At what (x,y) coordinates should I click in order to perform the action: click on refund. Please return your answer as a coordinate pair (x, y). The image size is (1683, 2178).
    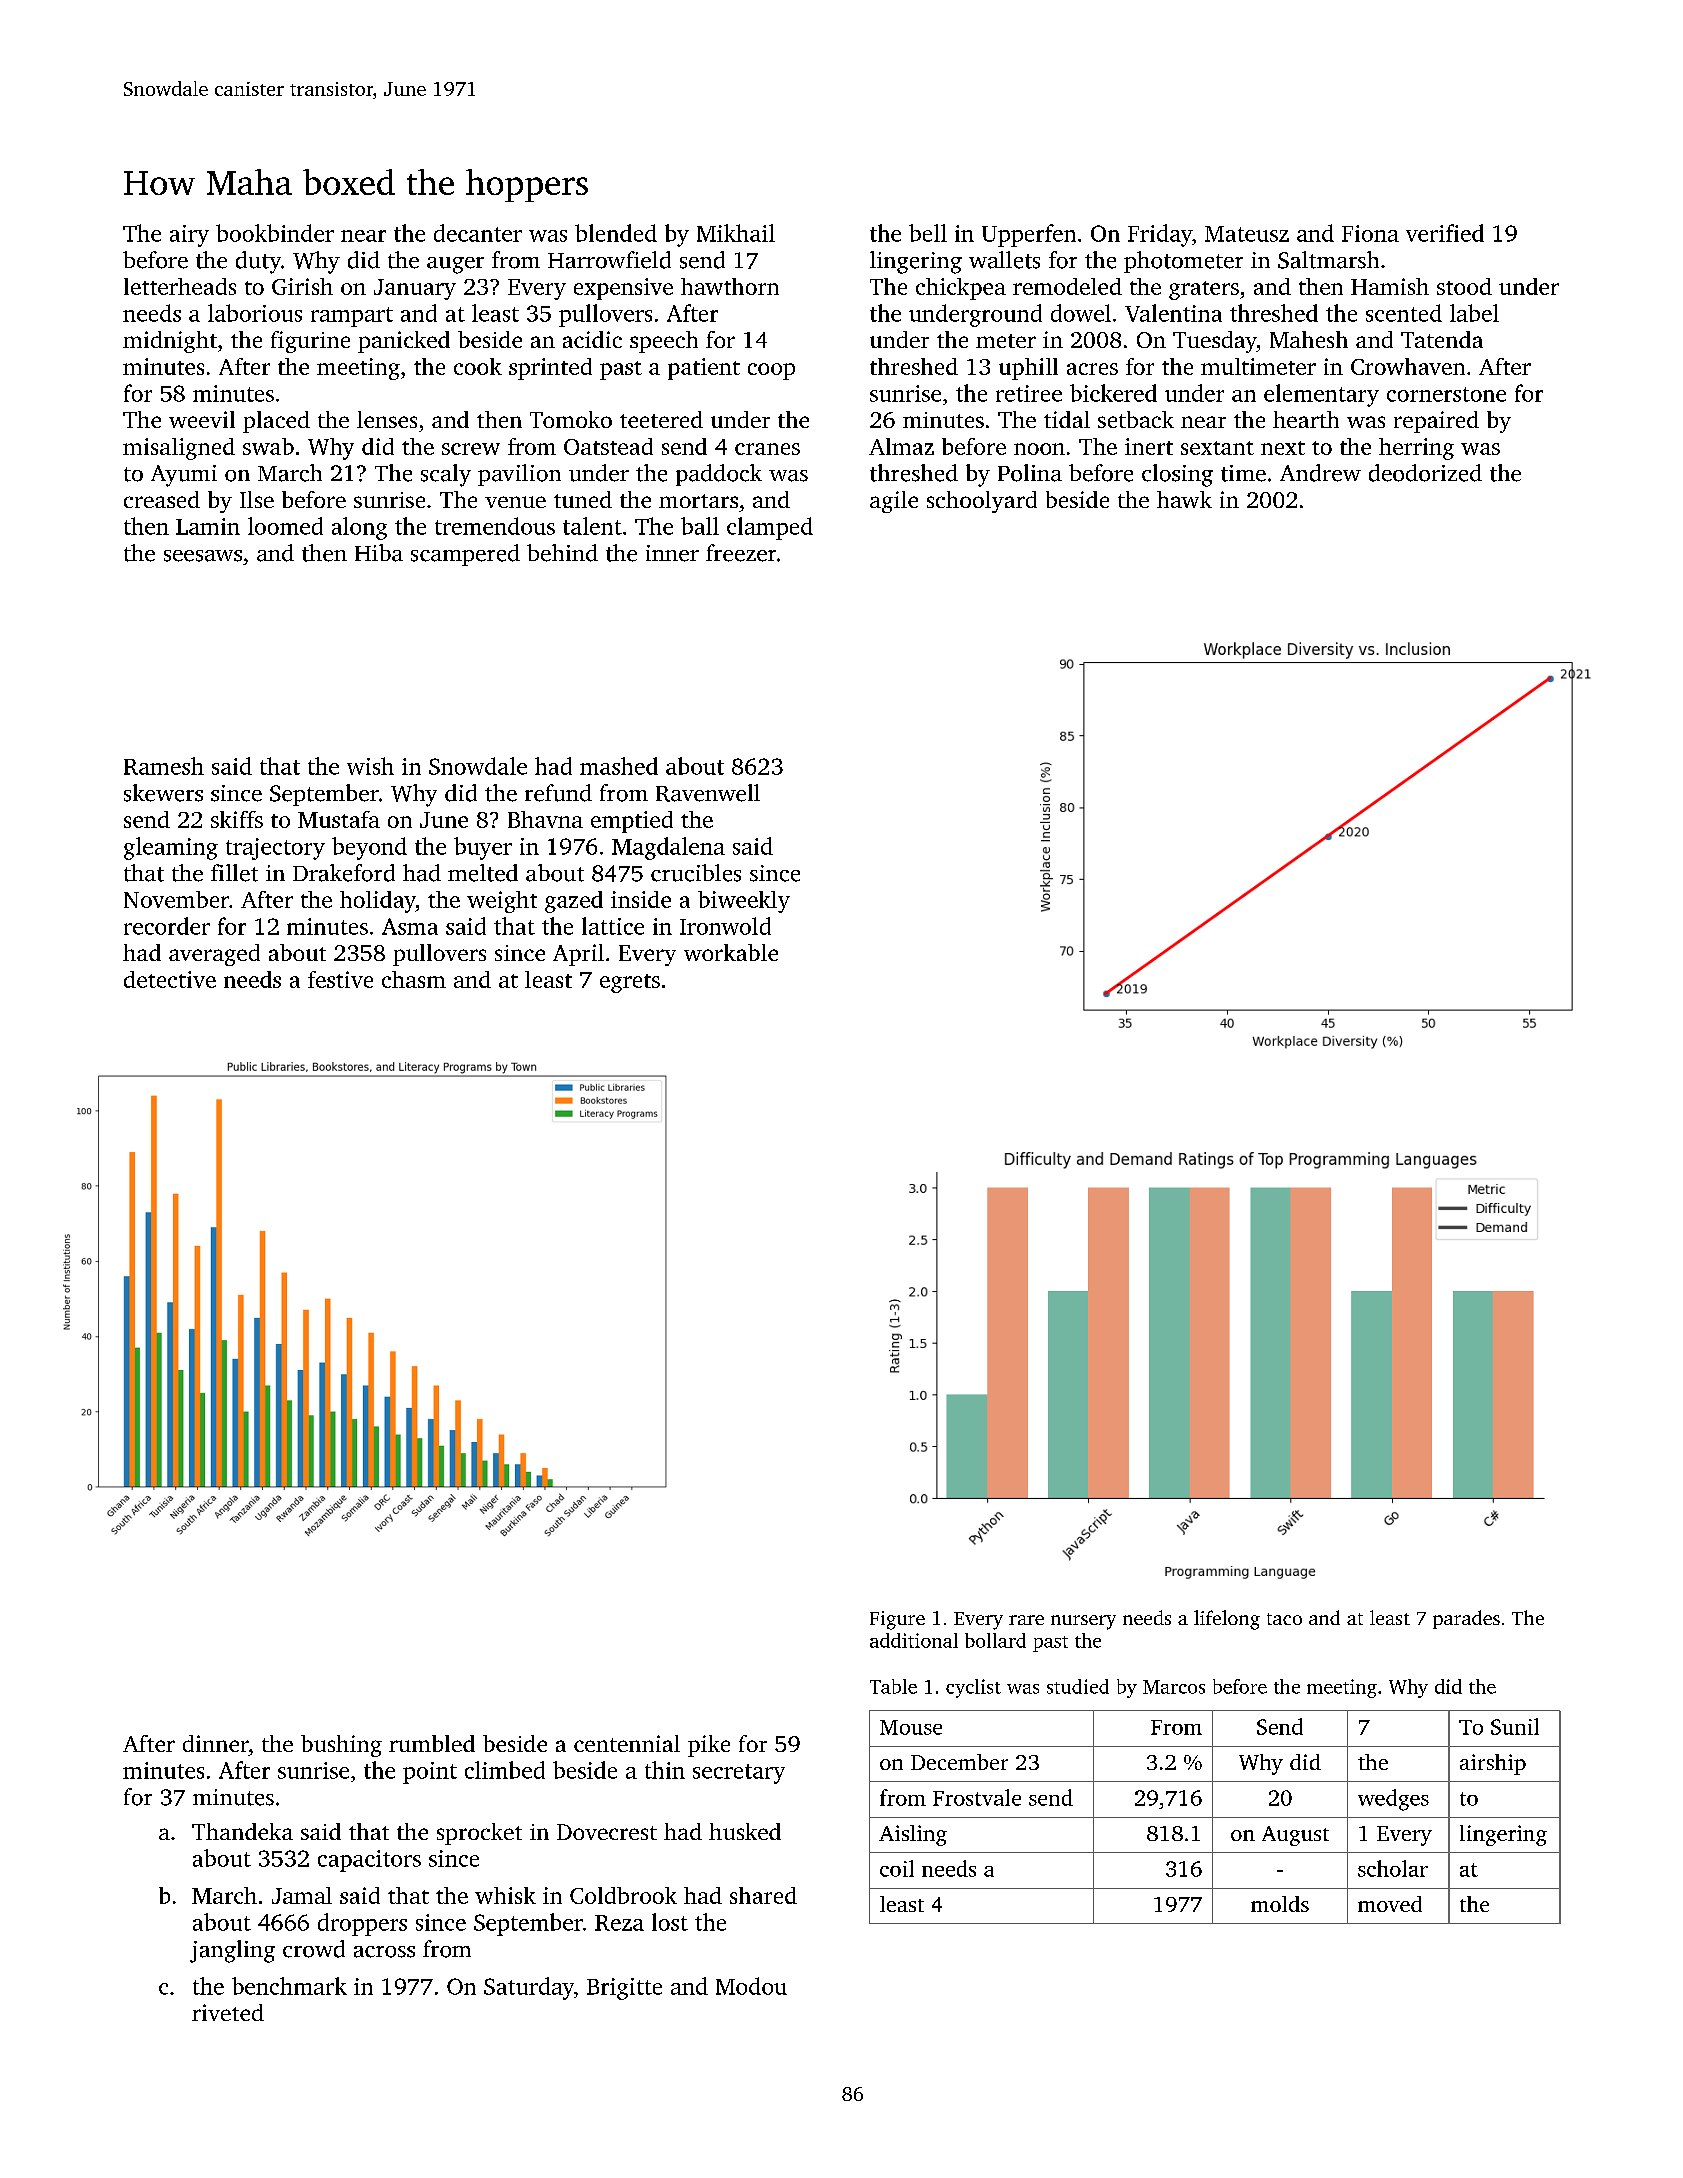
    Looking at the image, I should click on (558, 793).
